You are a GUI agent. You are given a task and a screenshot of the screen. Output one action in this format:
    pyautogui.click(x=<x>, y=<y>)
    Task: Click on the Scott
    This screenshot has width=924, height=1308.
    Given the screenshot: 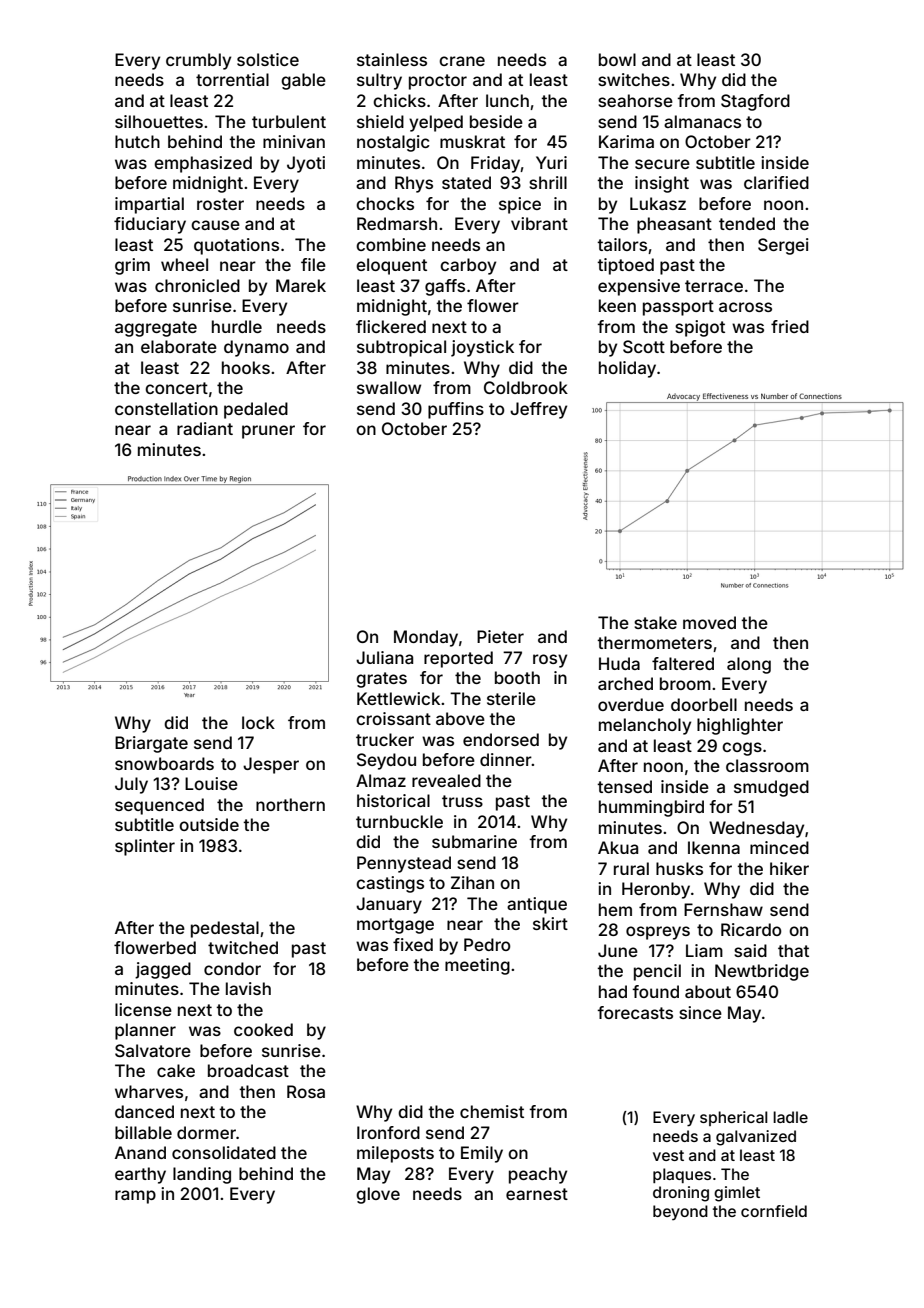 What is the action you would take?
    pyautogui.click(x=644, y=346)
